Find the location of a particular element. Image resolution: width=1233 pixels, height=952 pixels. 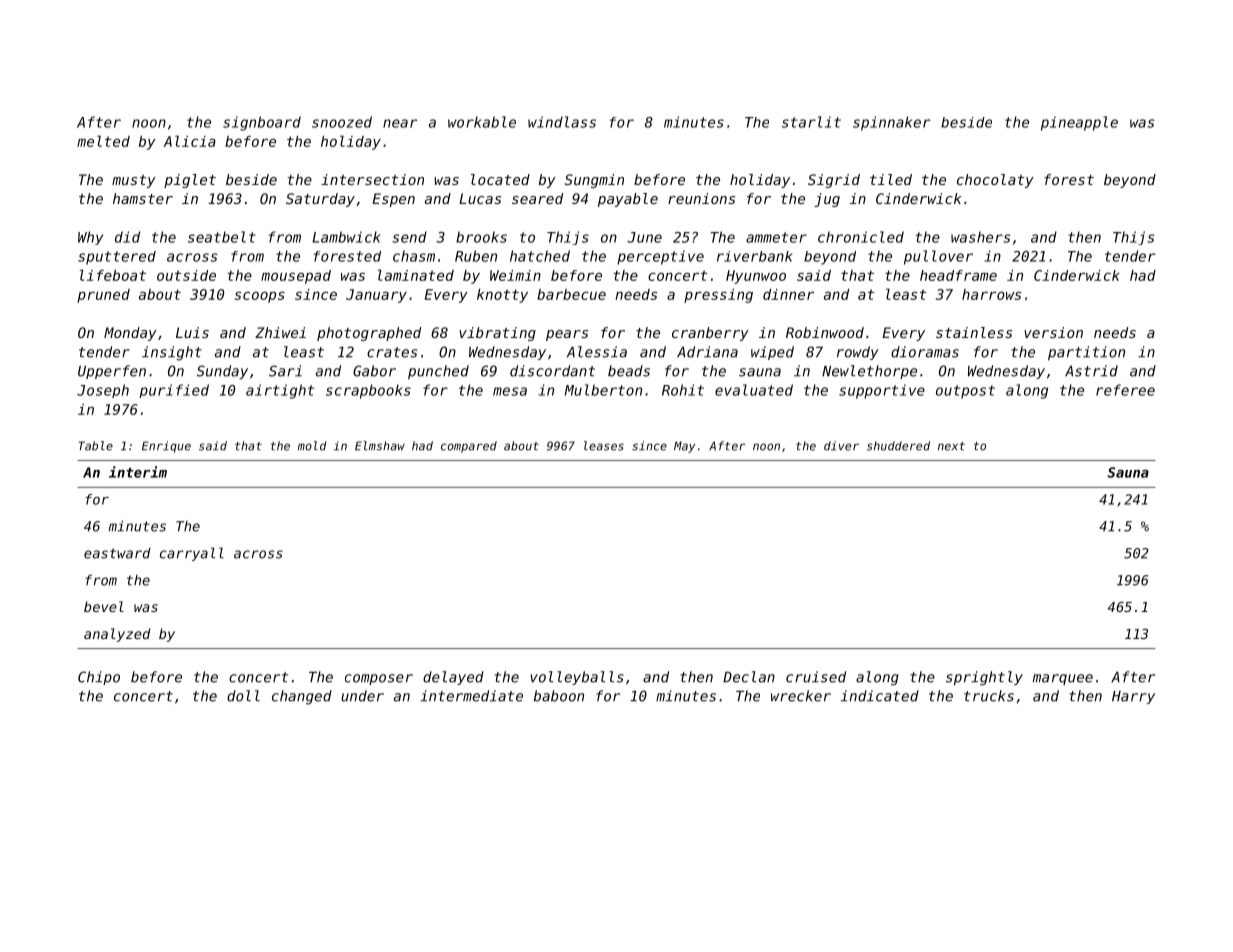

carryall is located at coordinates (192, 554).
